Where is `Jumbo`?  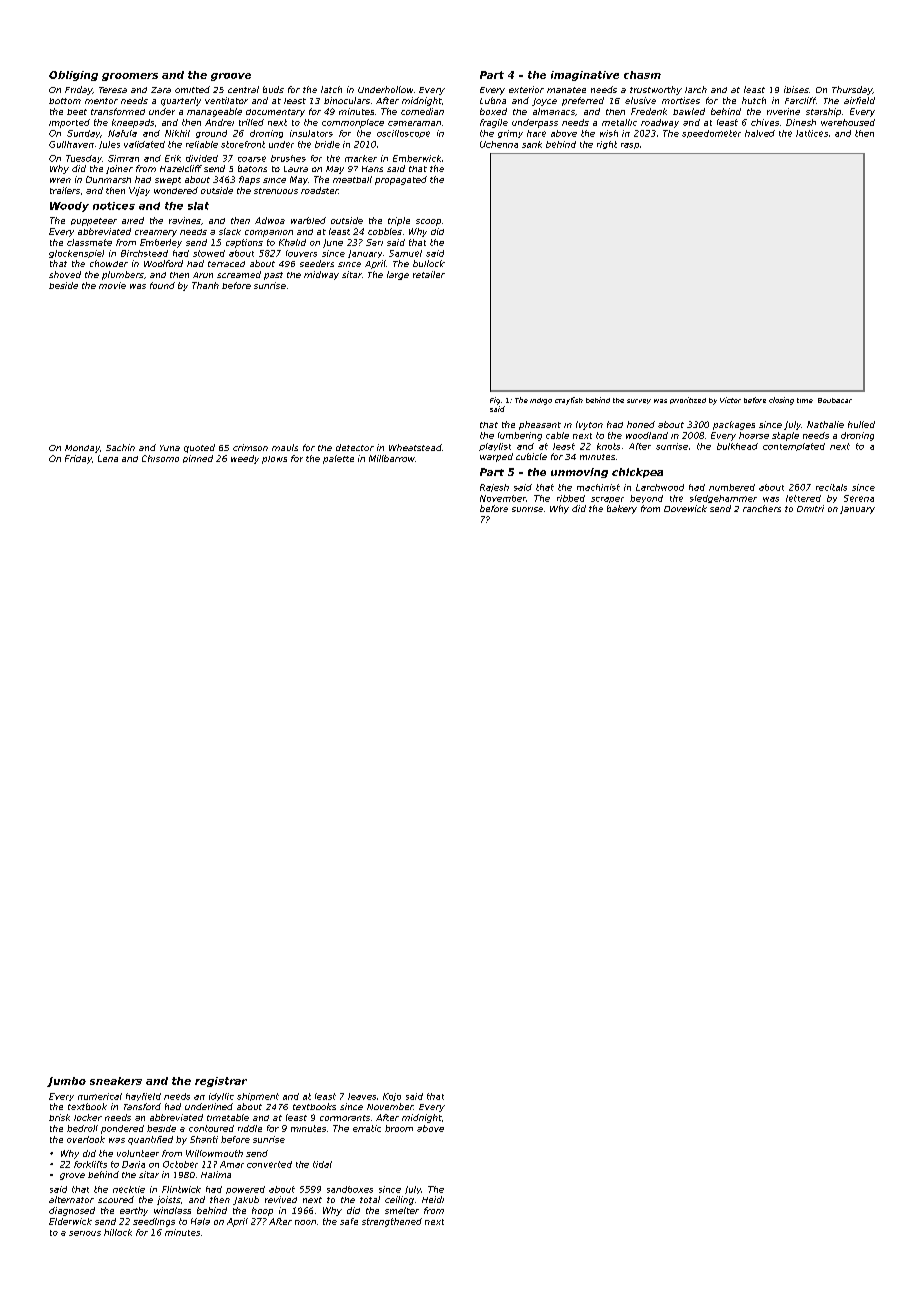 Jumbo is located at coordinates (66, 1082).
